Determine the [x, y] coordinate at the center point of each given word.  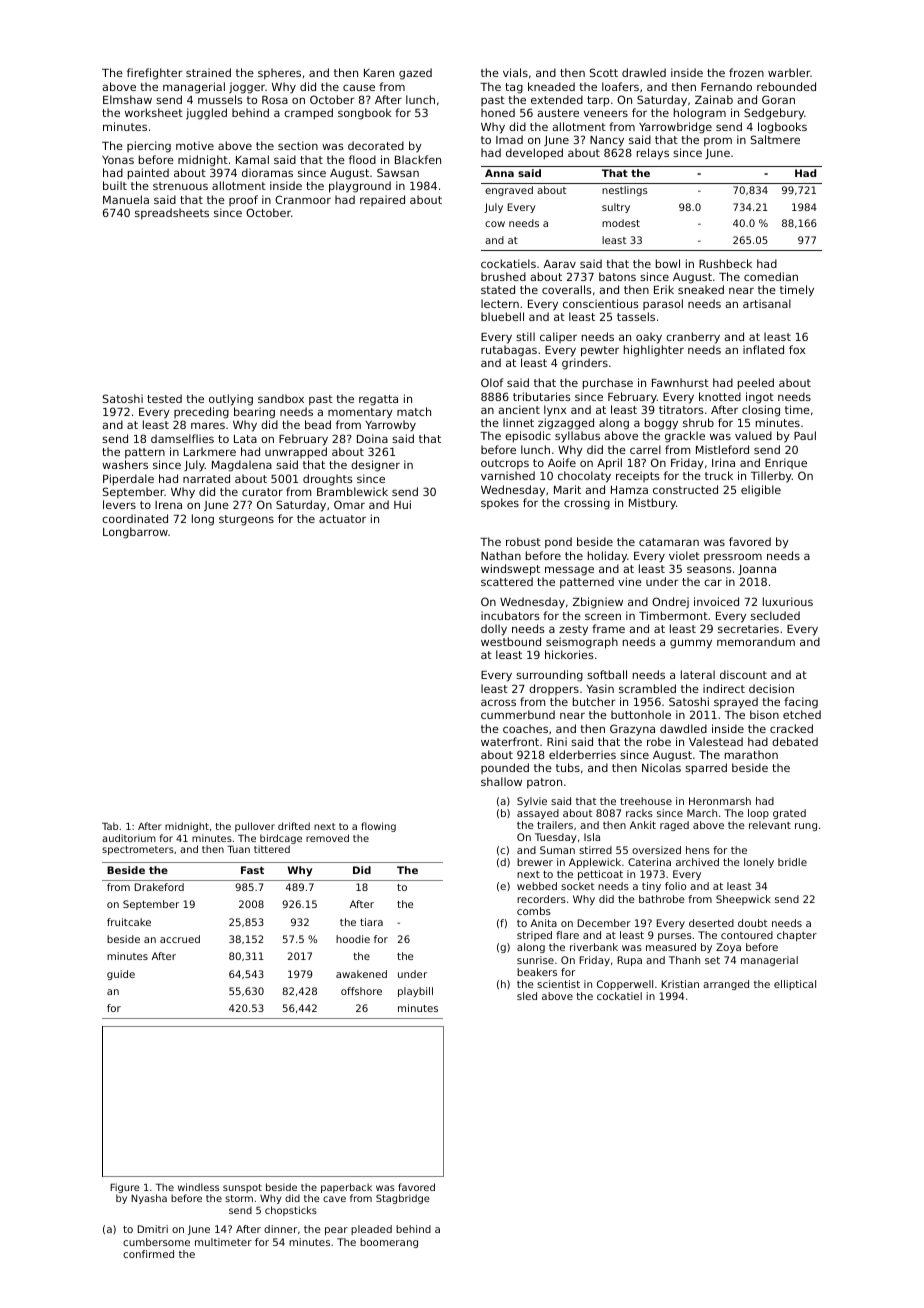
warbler [789, 72]
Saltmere [775, 139]
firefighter [155, 74]
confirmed [148, 1254]
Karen [379, 73]
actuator [342, 519]
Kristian [680, 984]
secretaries [748, 628]
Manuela [126, 199]
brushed [503, 276]
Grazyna [632, 730]
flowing [378, 827]
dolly [494, 630]
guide [121, 975]
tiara [371, 922]
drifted [294, 826]
